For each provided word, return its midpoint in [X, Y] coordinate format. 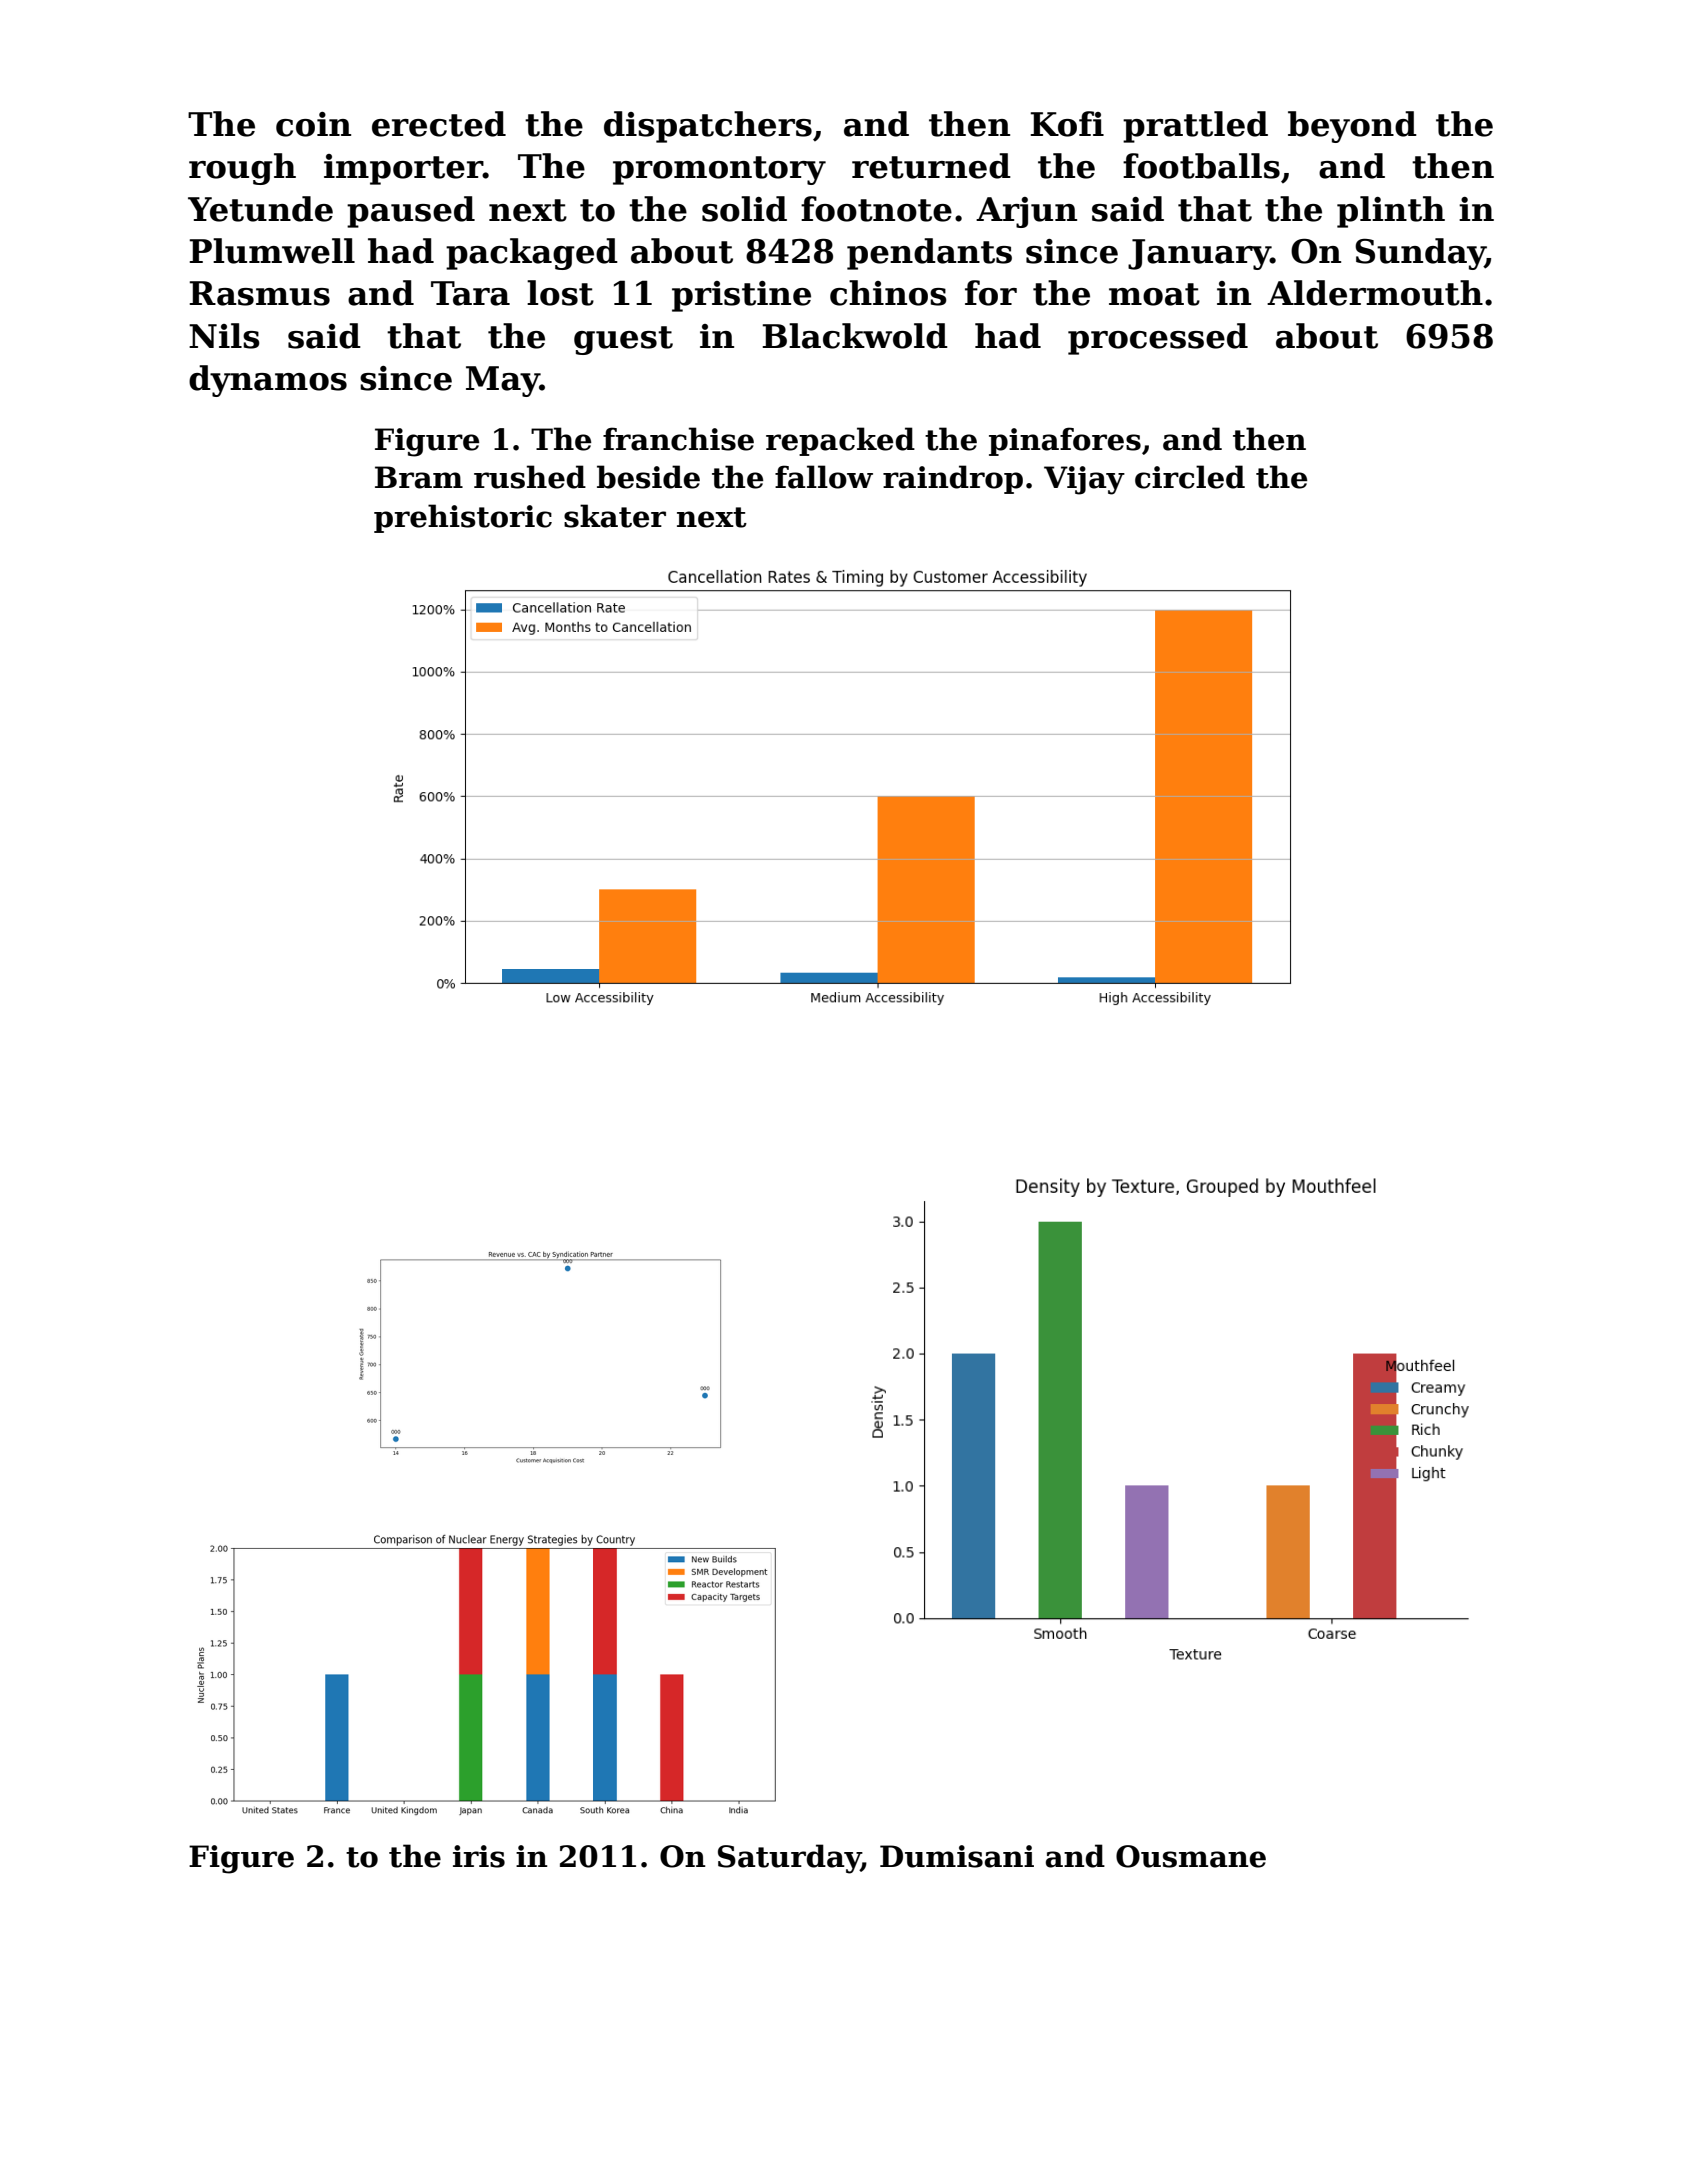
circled [1190, 477]
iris [479, 1856]
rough [242, 169]
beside [648, 477]
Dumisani [957, 1856]
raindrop [953, 479]
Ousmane [1191, 1856]
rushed [530, 477]
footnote [876, 209]
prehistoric [463, 518]
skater [615, 516]
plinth [1391, 212]
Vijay [1084, 480]
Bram [419, 477]
